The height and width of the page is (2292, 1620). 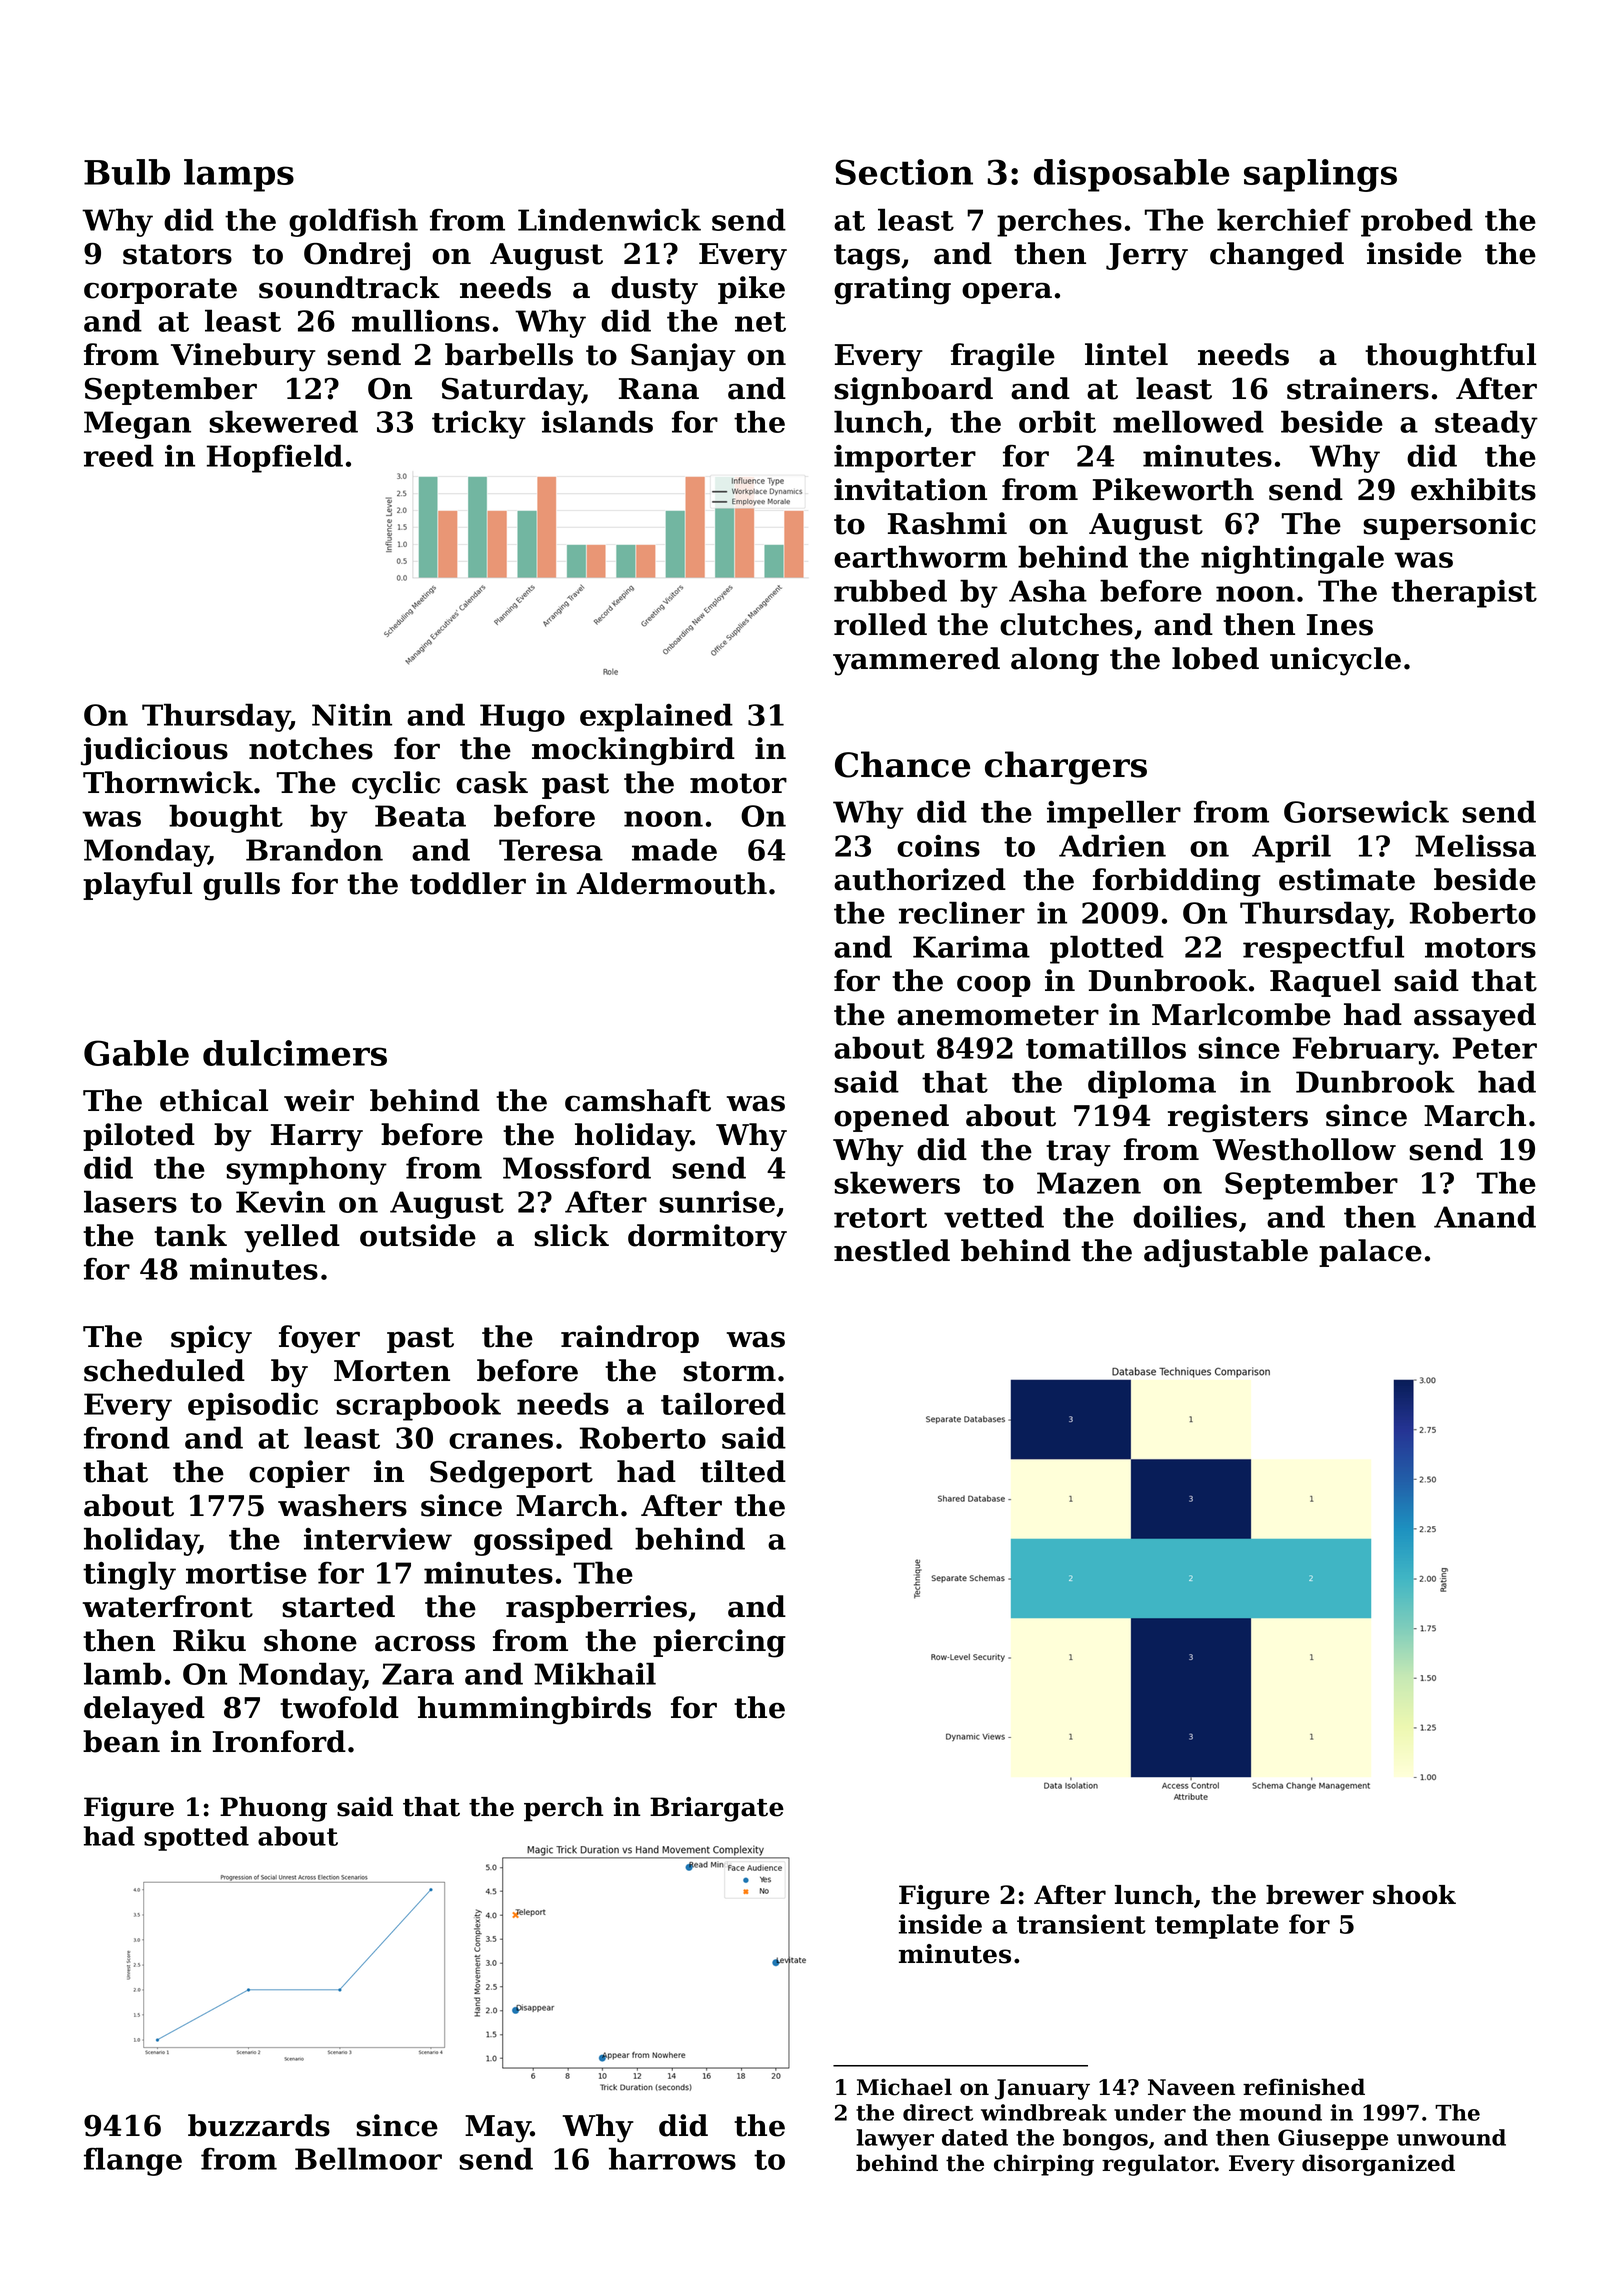 I want to click on camshaft, so click(x=638, y=1100).
